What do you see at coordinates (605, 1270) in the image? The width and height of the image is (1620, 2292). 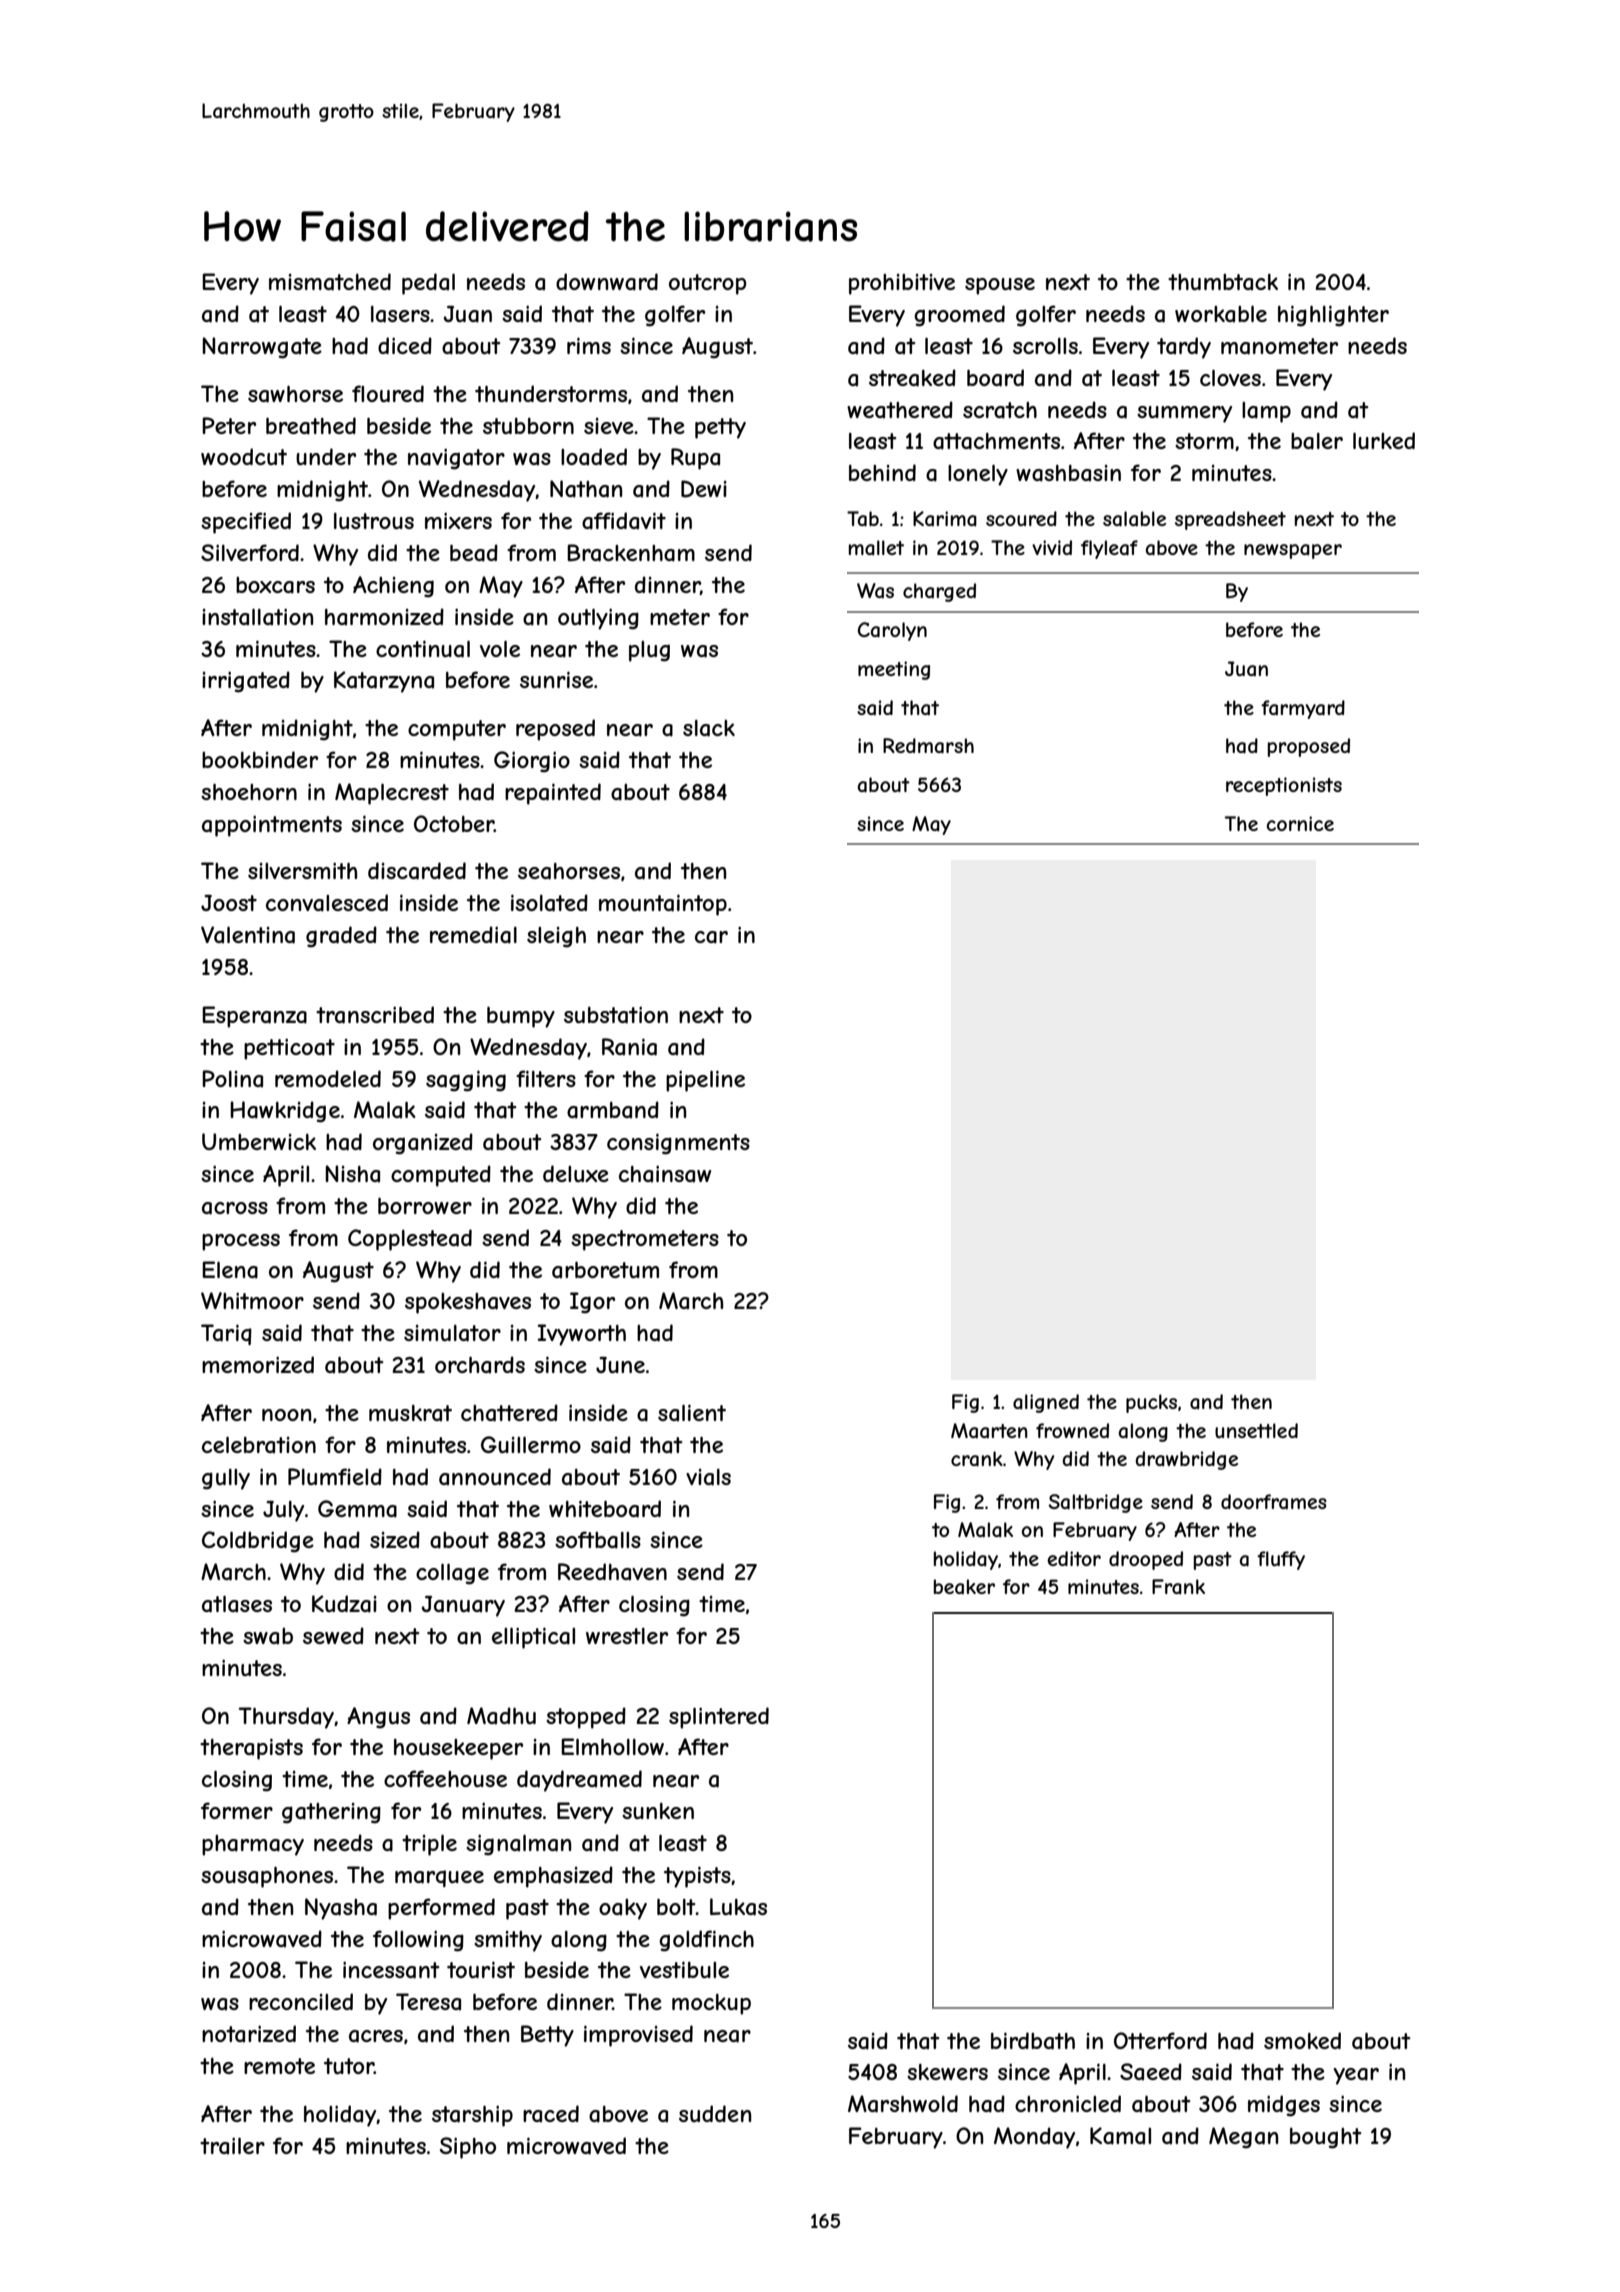 I see `arboretum` at bounding box center [605, 1270].
